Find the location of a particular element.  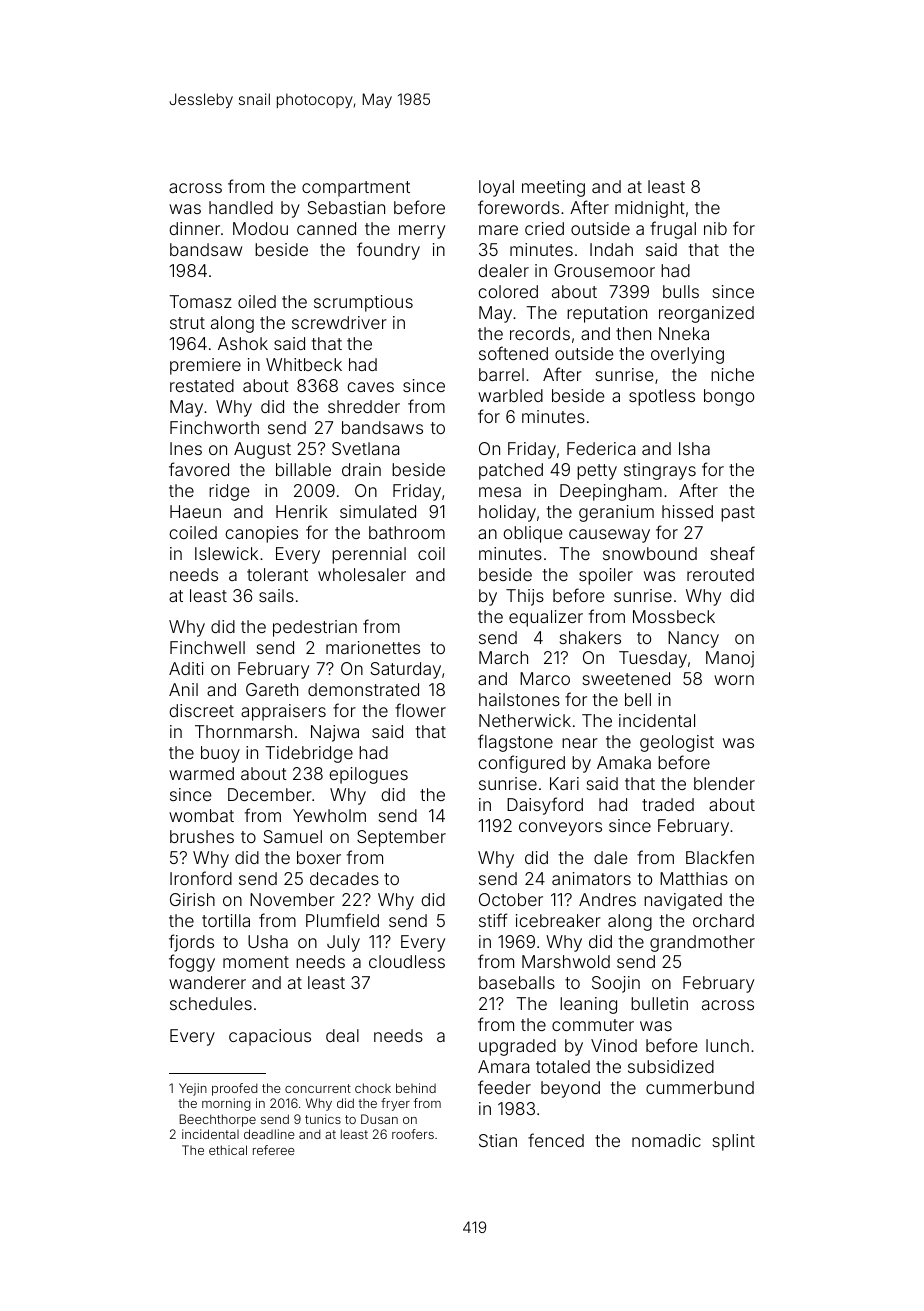

billable is located at coordinates (303, 469).
